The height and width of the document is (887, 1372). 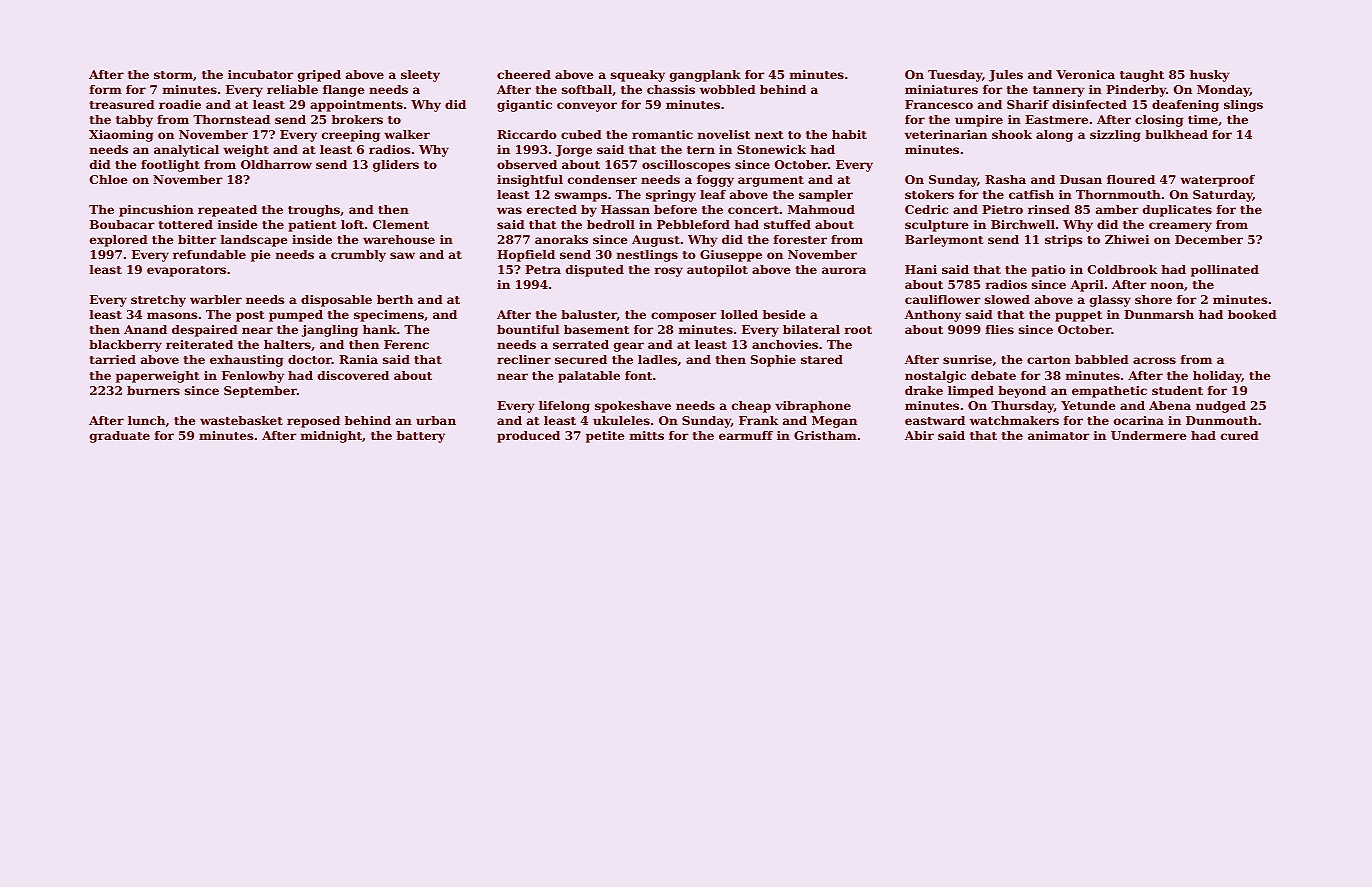 What do you see at coordinates (1127, 239) in the document?
I see `Zhiwei` at bounding box center [1127, 239].
